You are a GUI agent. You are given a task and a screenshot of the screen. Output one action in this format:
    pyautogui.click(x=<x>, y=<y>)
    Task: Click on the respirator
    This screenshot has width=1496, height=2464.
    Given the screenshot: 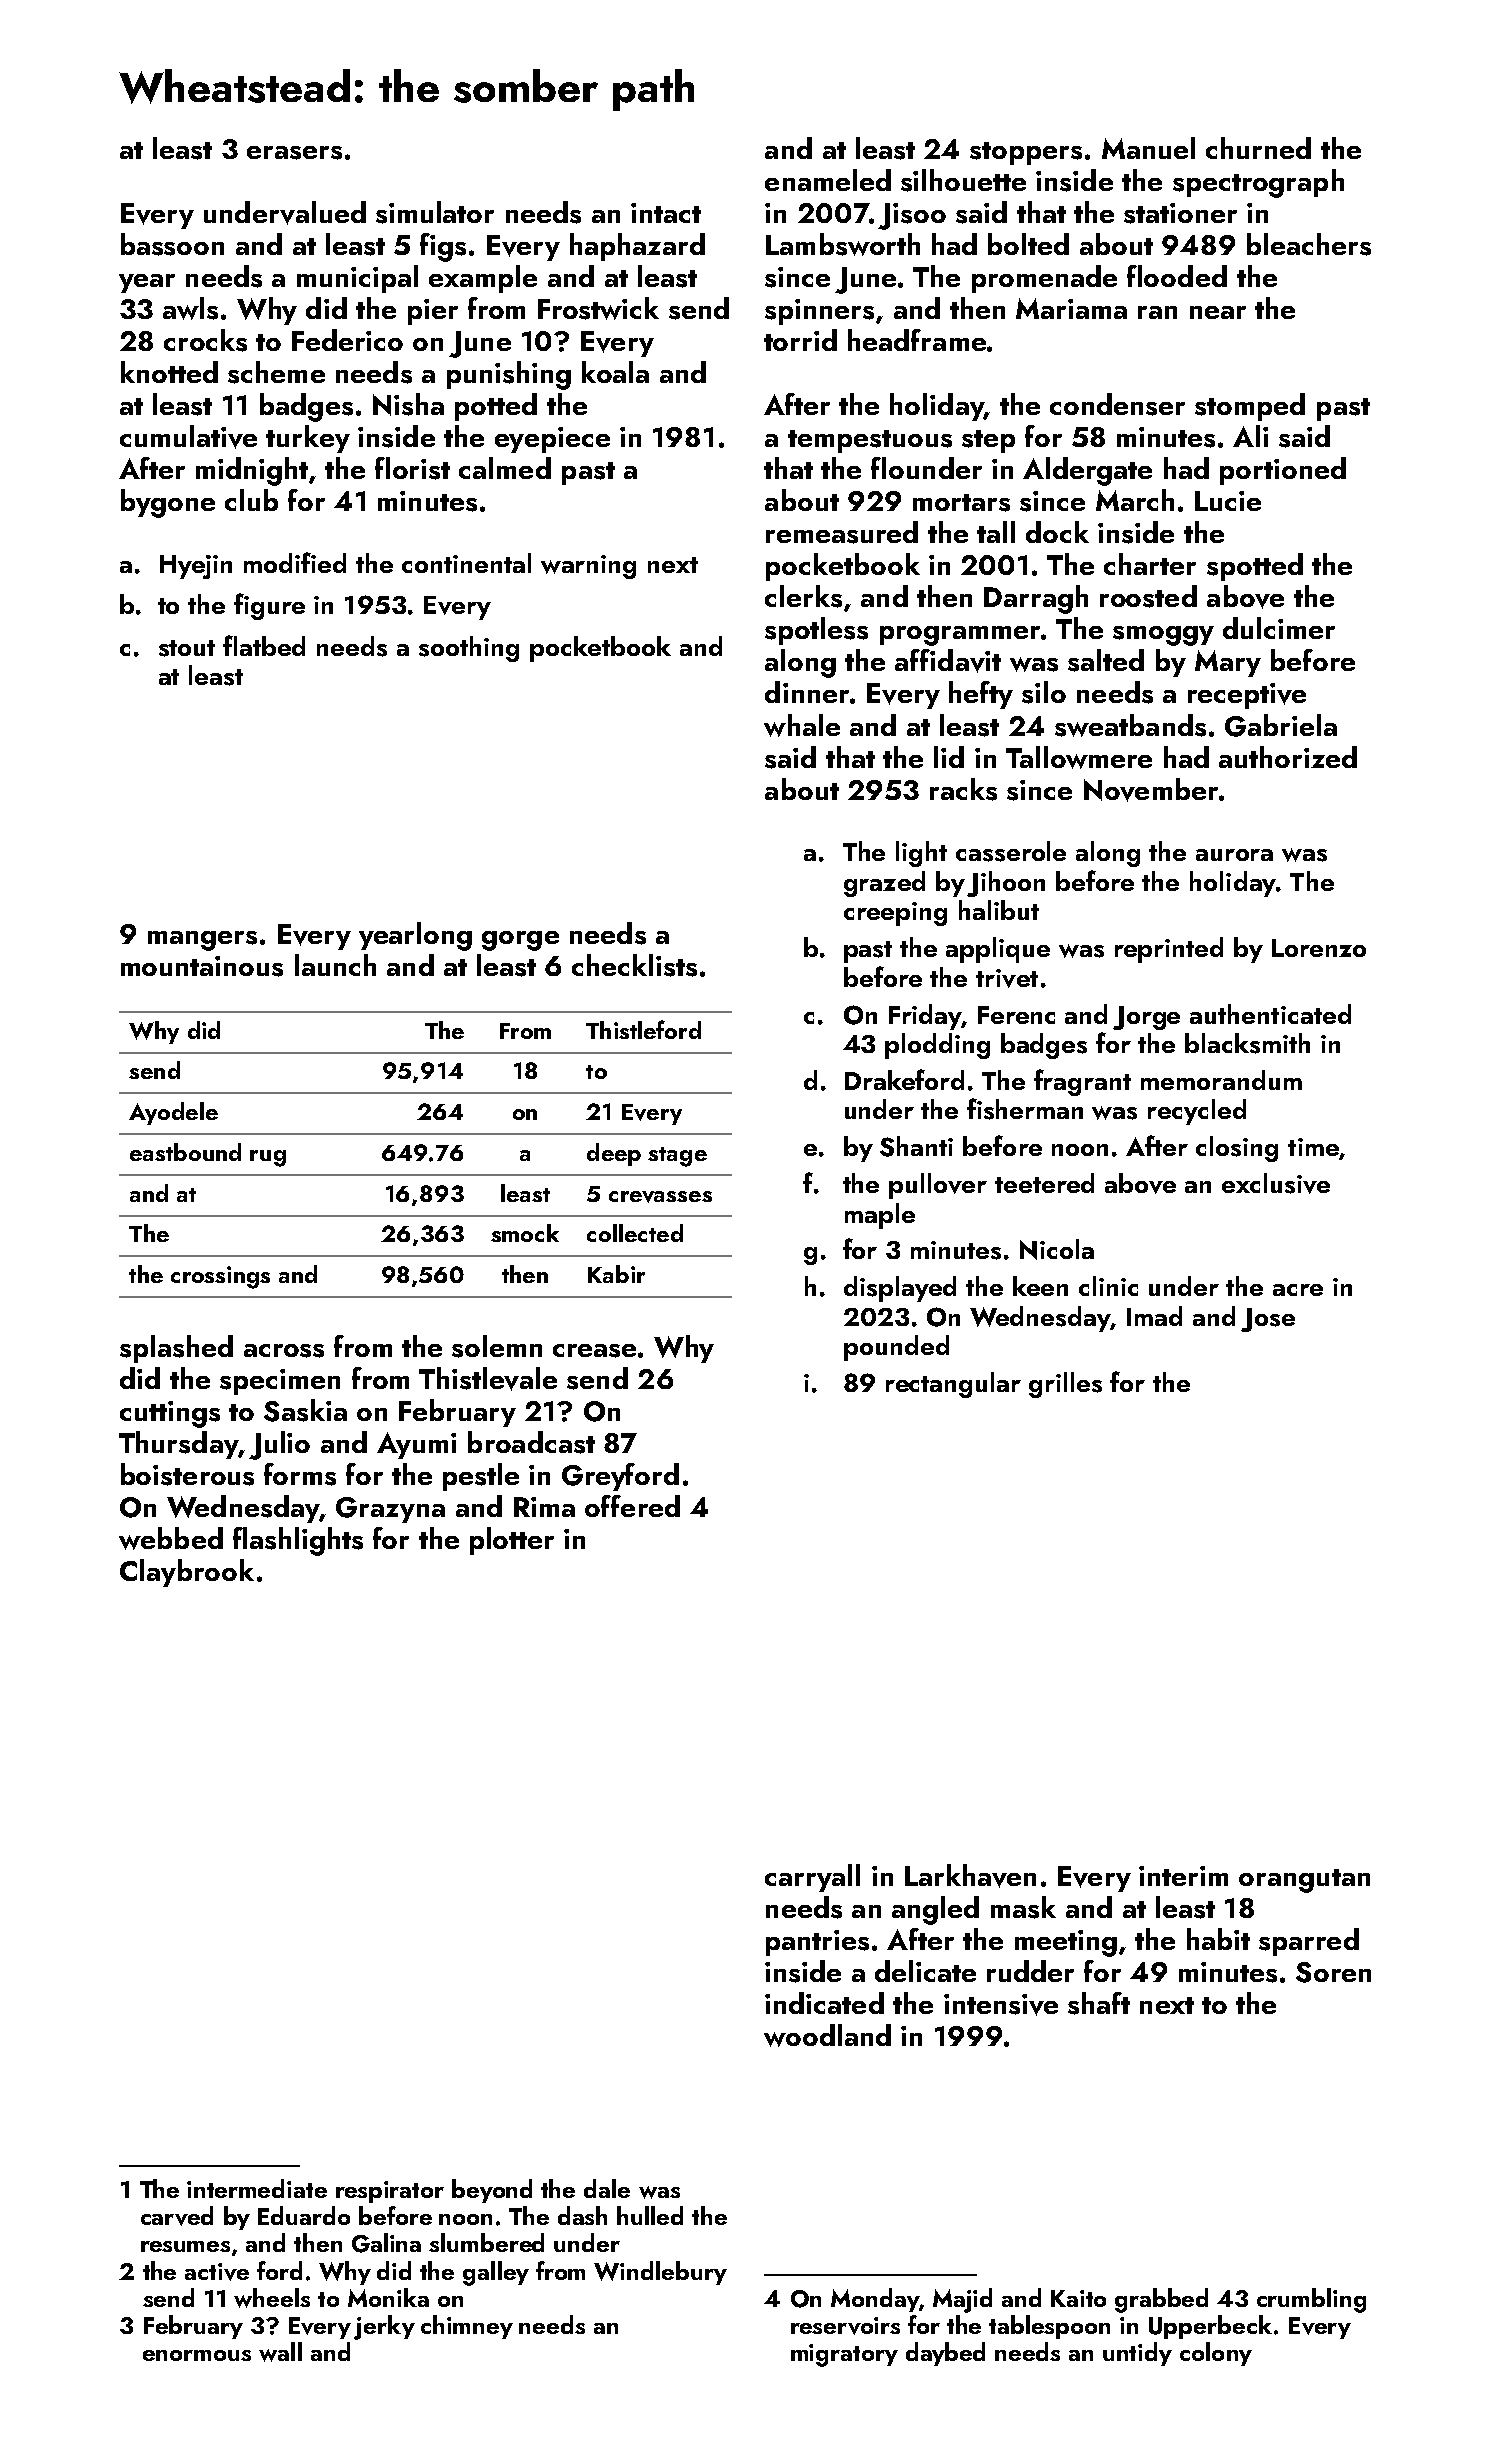 What is the action you would take?
    pyautogui.click(x=390, y=2192)
